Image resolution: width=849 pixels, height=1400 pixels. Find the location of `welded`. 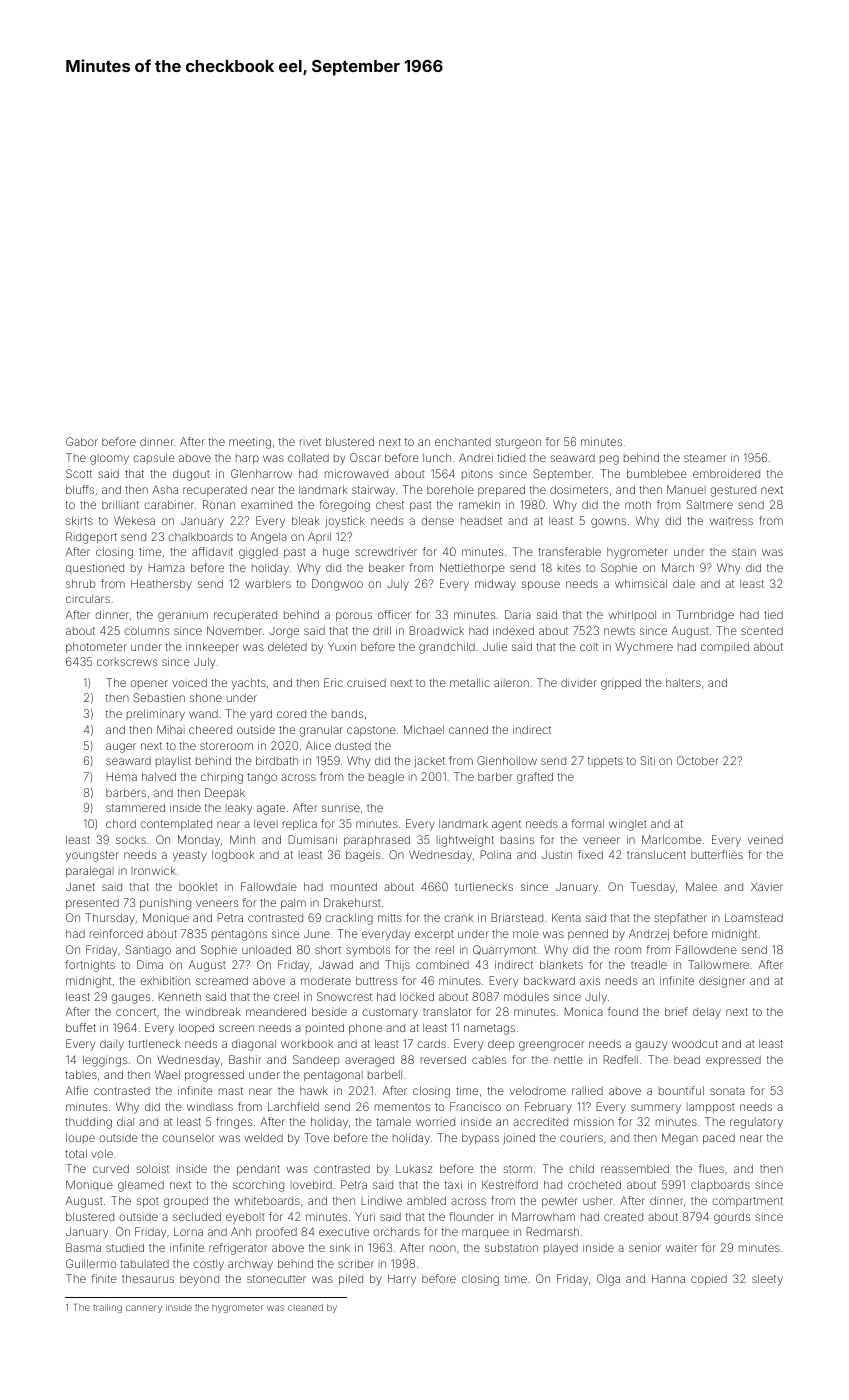

welded is located at coordinates (263, 1137).
